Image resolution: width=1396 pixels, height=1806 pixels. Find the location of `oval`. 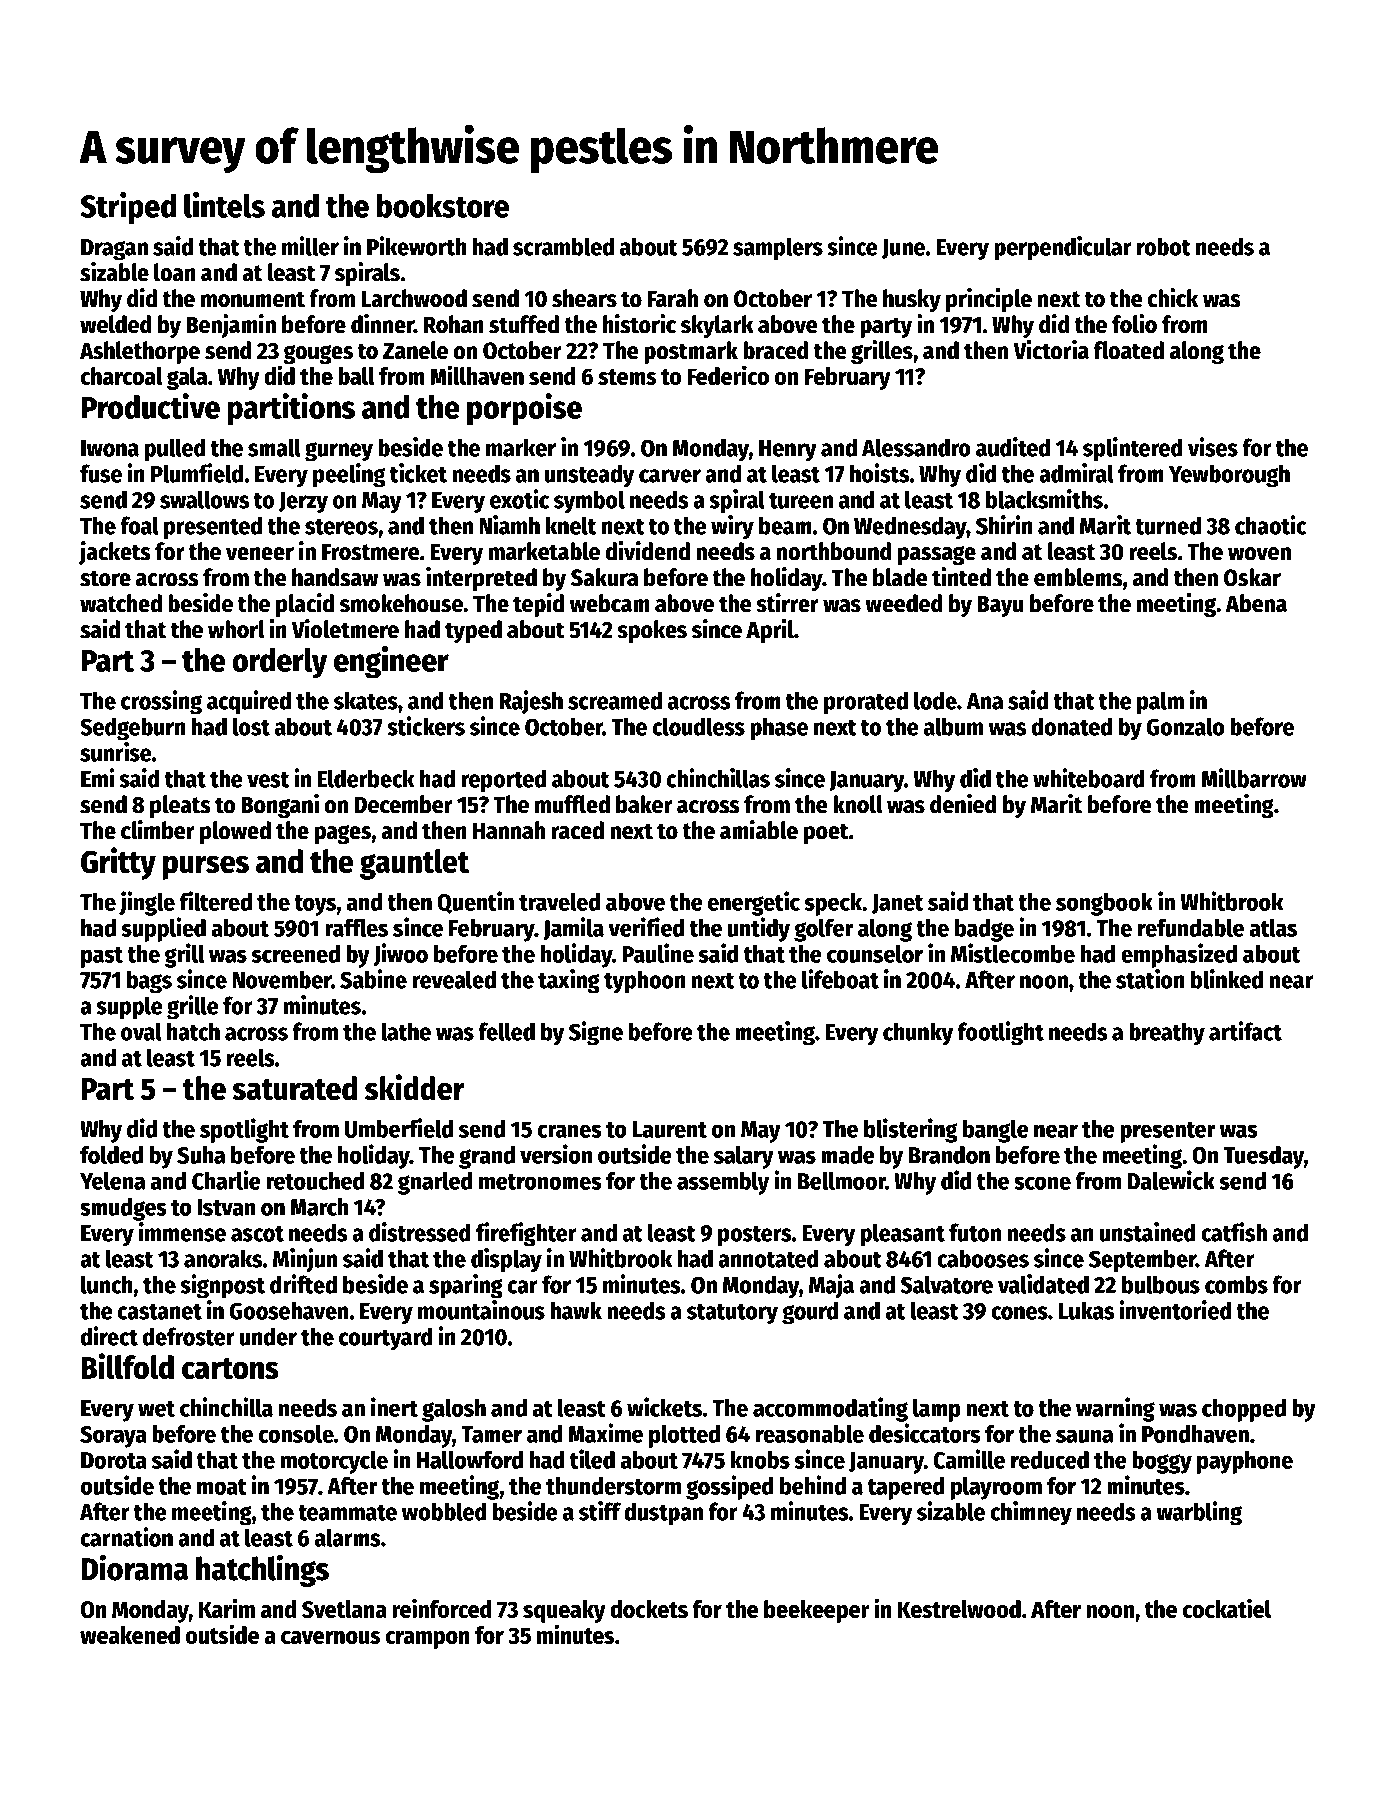

oval is located at coordinates (141, 1031).
